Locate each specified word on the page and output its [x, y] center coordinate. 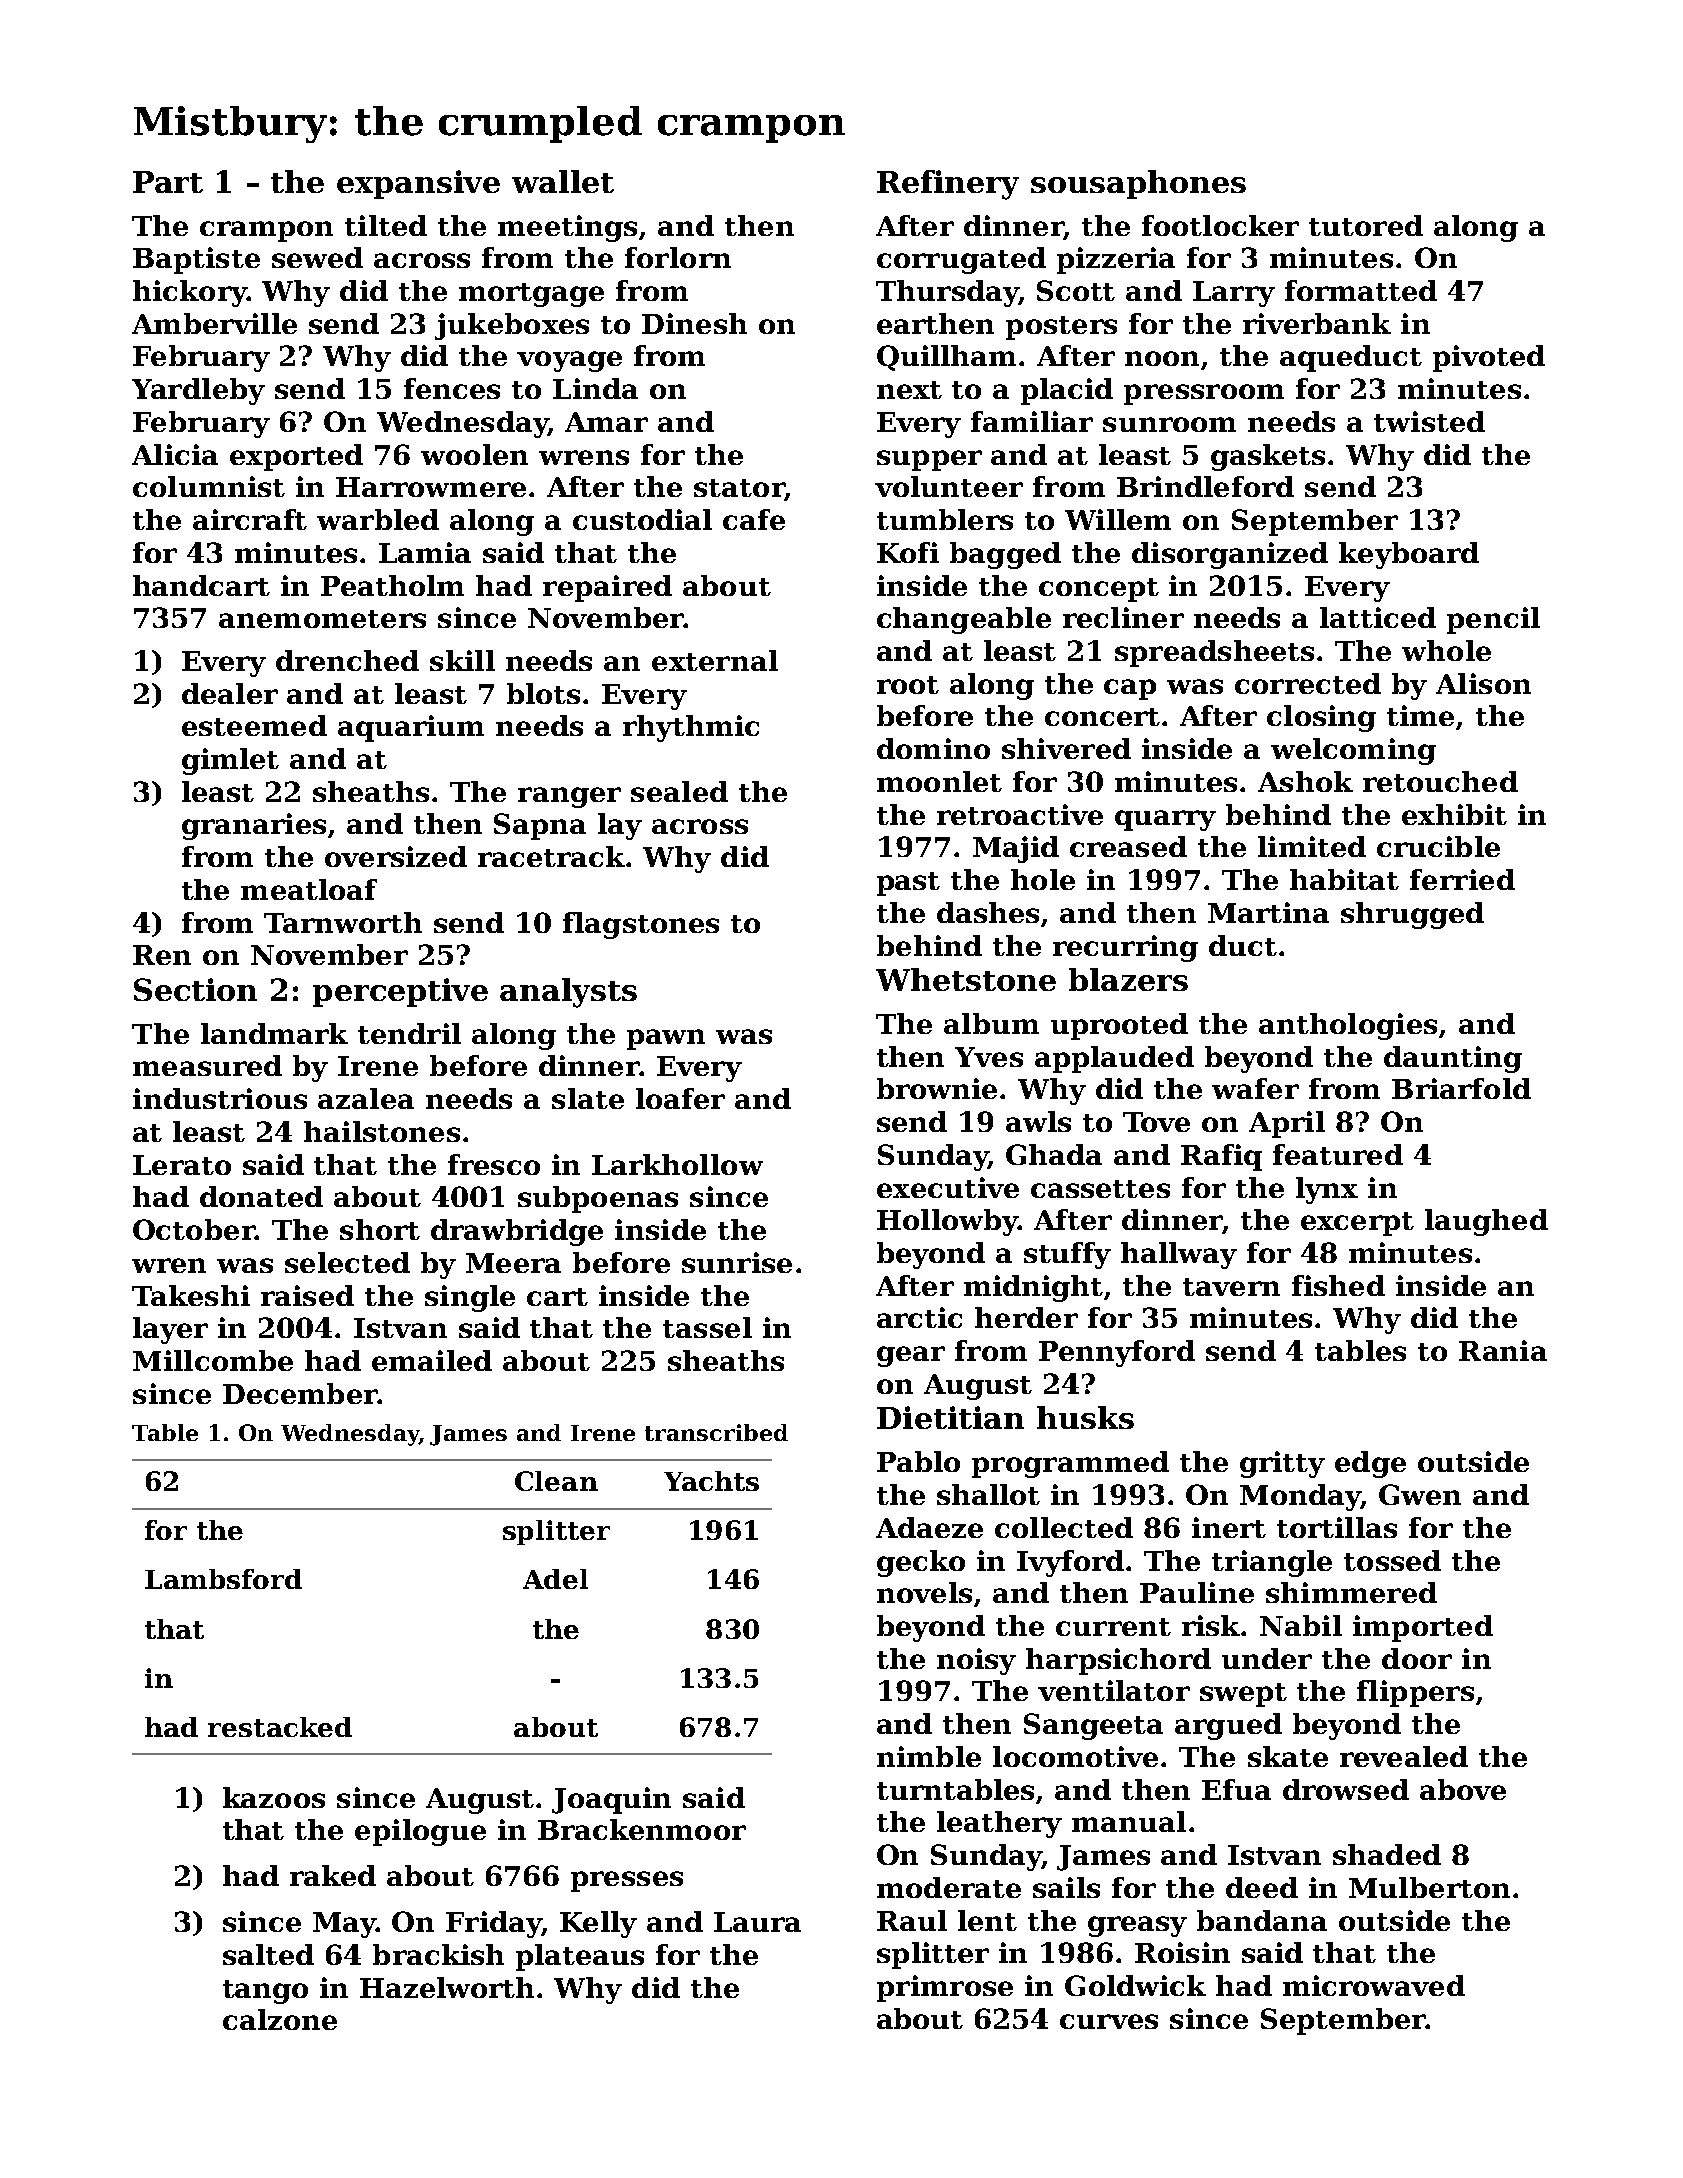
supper [929, 460]
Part [168, 182]
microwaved [1374, 1985]
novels [924, 1592]
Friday [493, 1924]
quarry [1165, 820]
